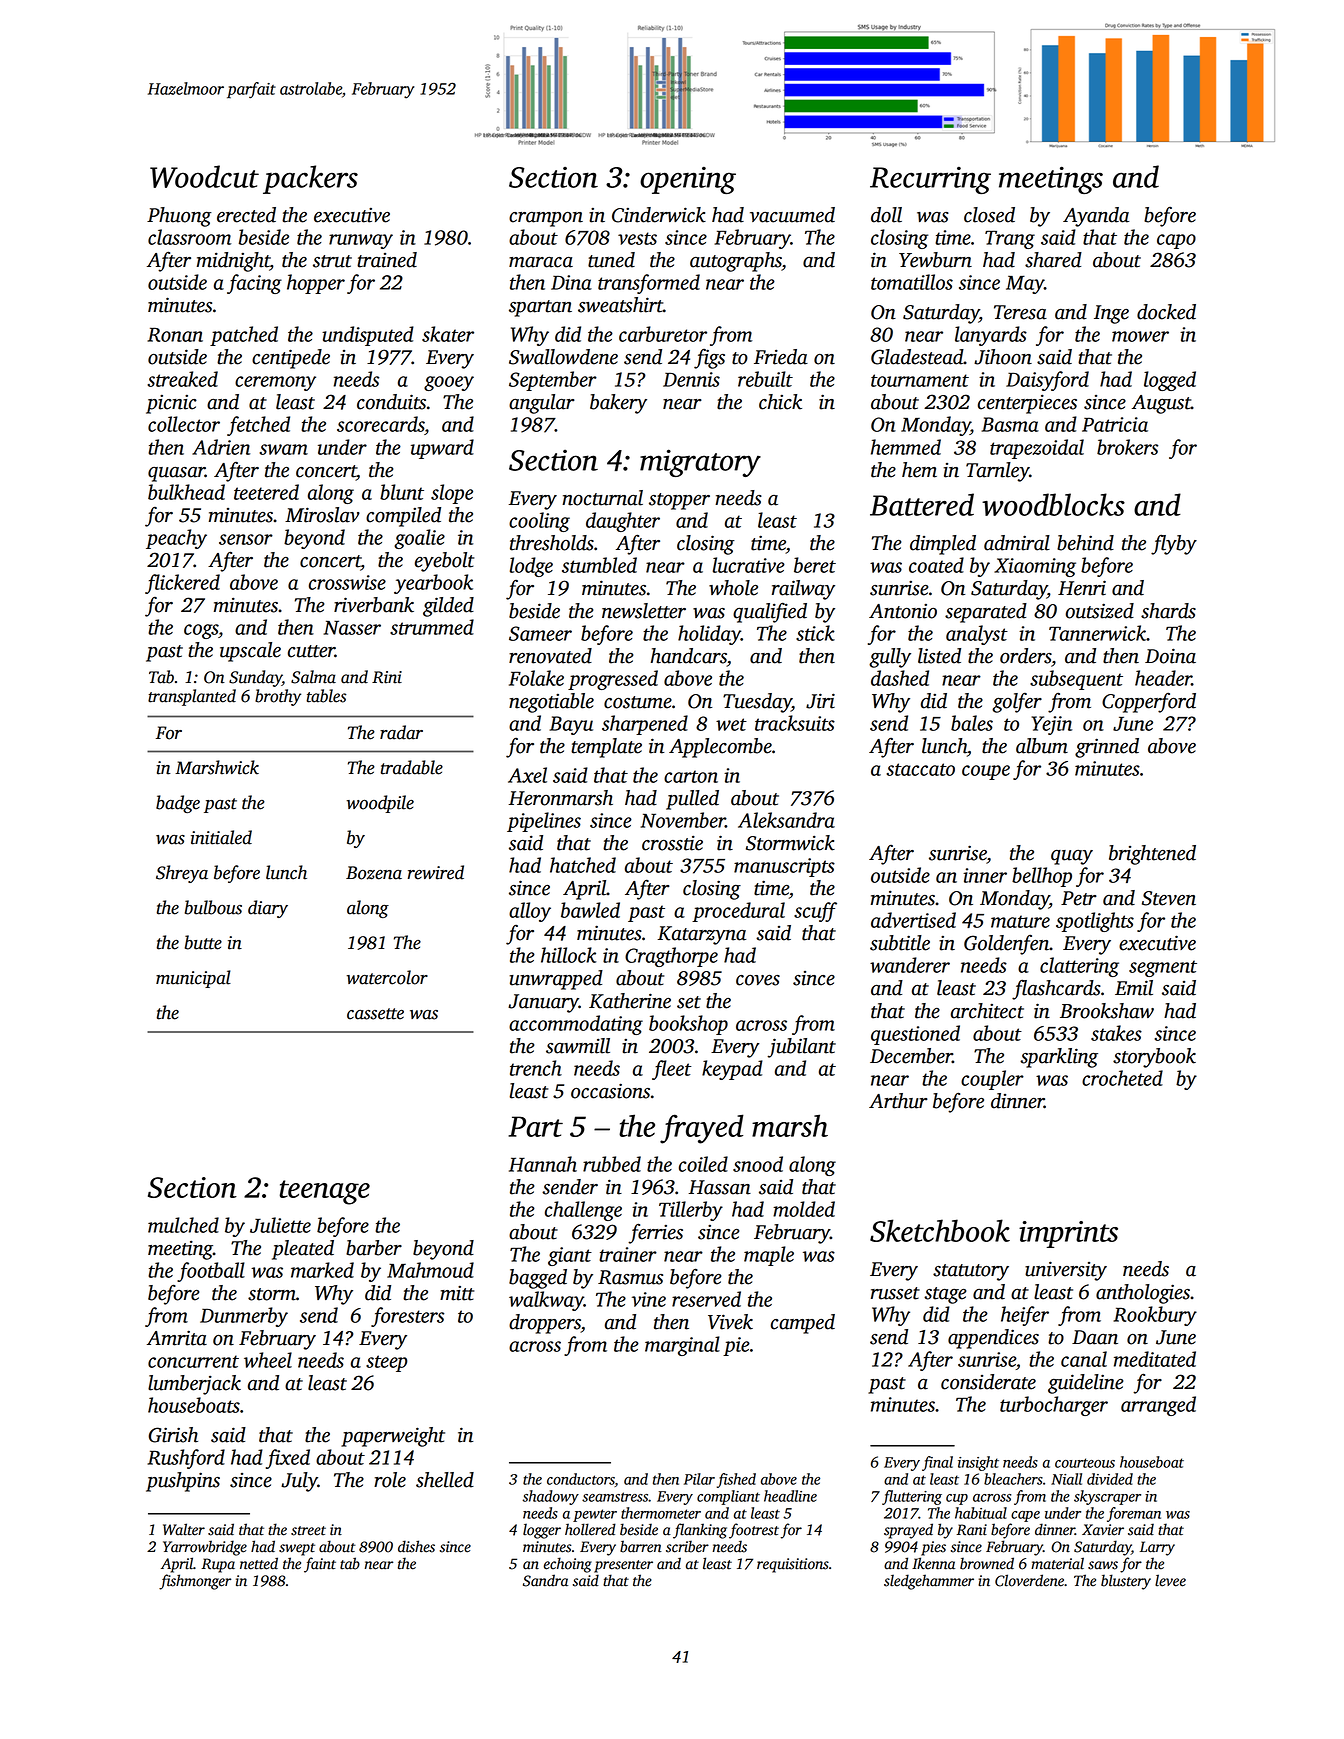  Describe the element at coordinates (930, 180) in the screenshot. I see `Recurring` at that location.
